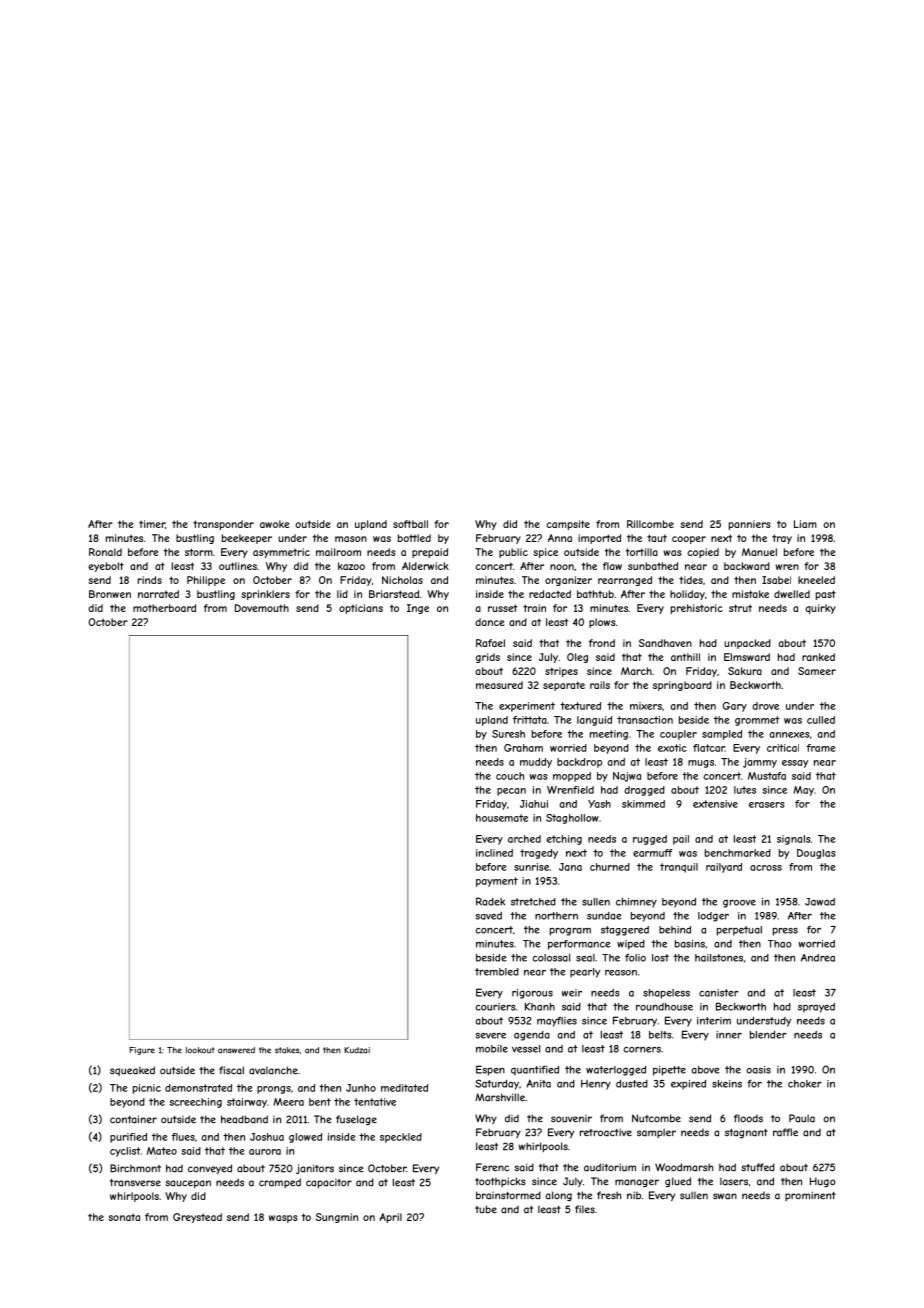  What do you see at coordinates (410, 524) in the page?
I see `softball` at bounding box center [410, 524].
